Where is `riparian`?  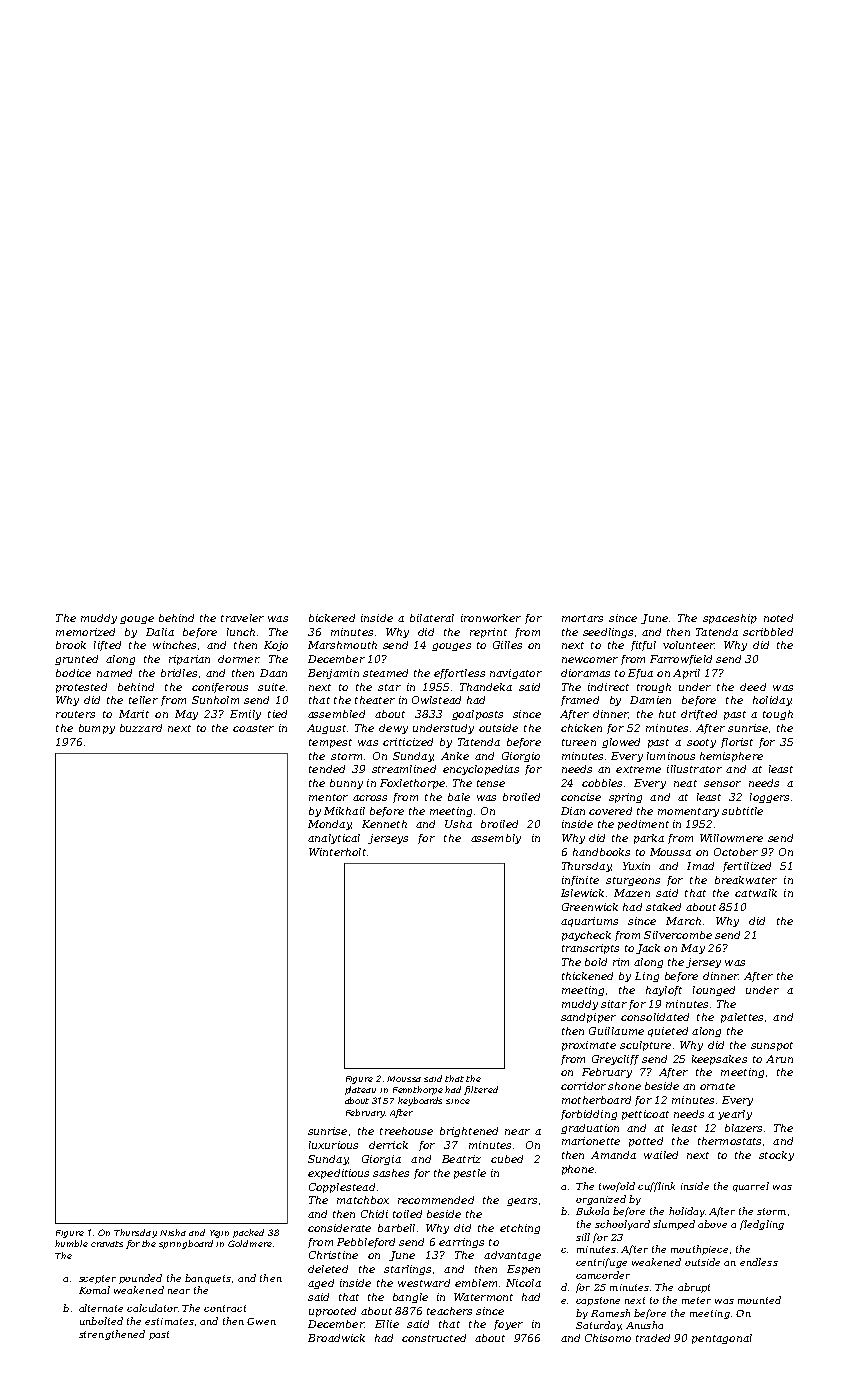 riparian is located at coordinates (189, 660).
